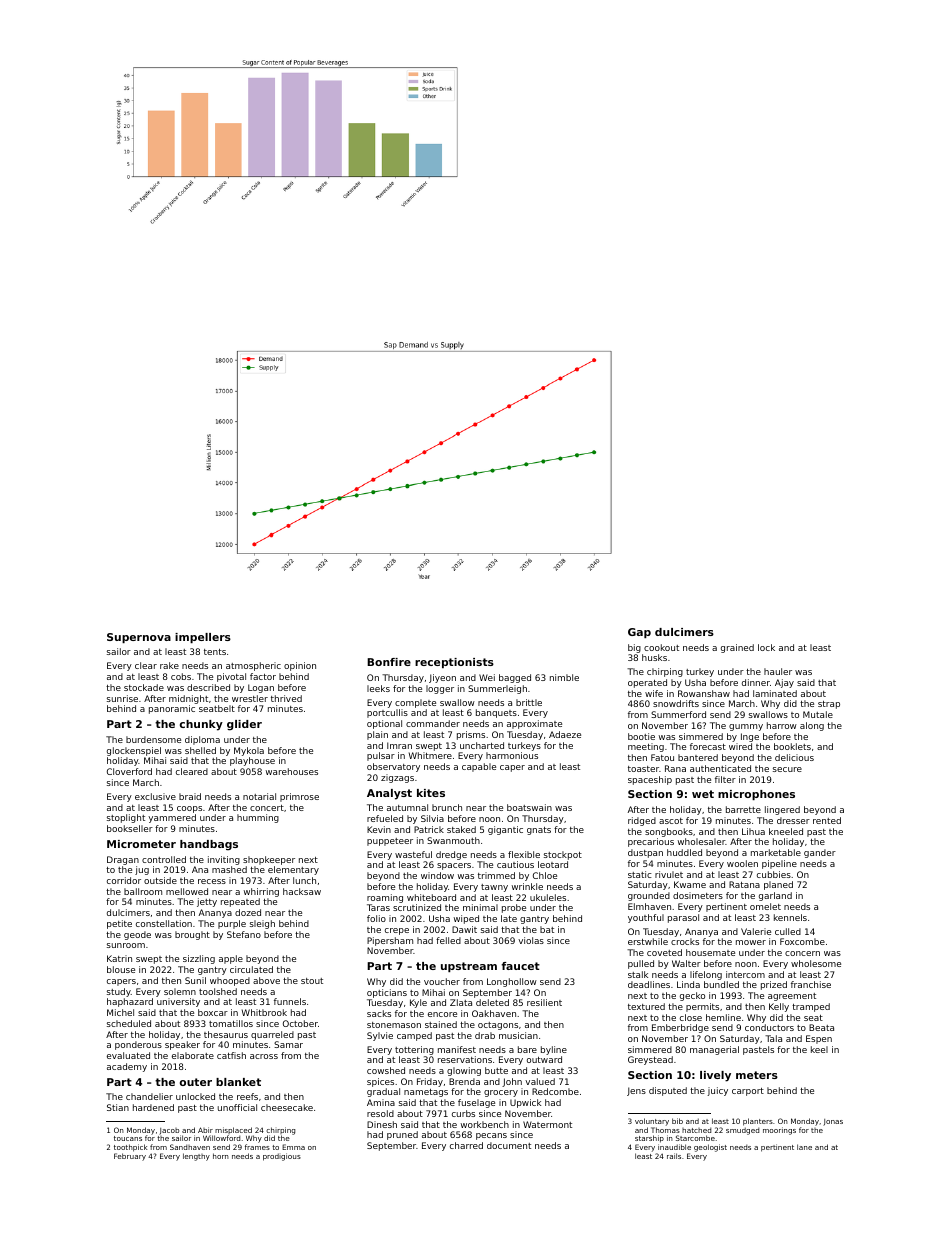 The image size is (952, 1233). Describe the element at coordinates (555, 1091) in the screenshot. I see `Redcombe` at that location.
